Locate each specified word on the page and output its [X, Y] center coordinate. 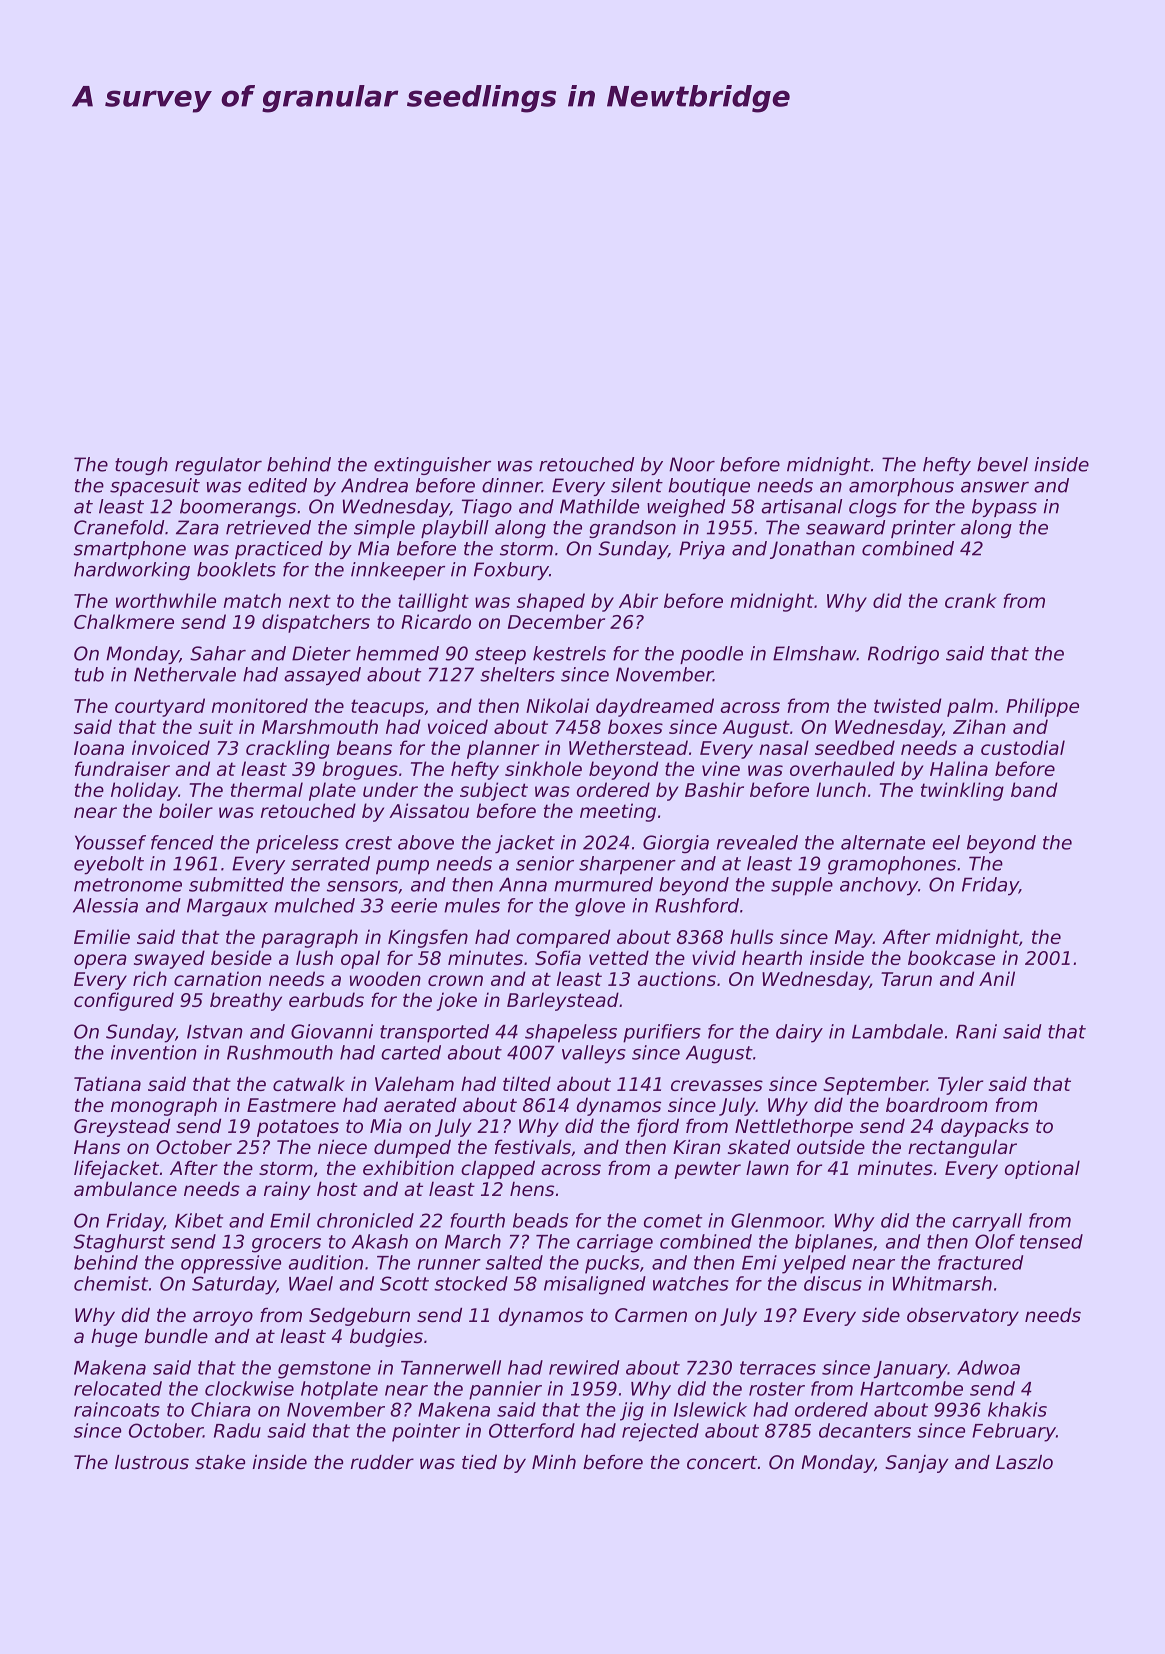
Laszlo [1024, 1462]
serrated [330, 863]
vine [721, 768]
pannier [505, 1390]
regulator [218, 466]
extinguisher [432, 466]
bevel [1002, 464]
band [1034, 789]
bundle [176, 1336]
